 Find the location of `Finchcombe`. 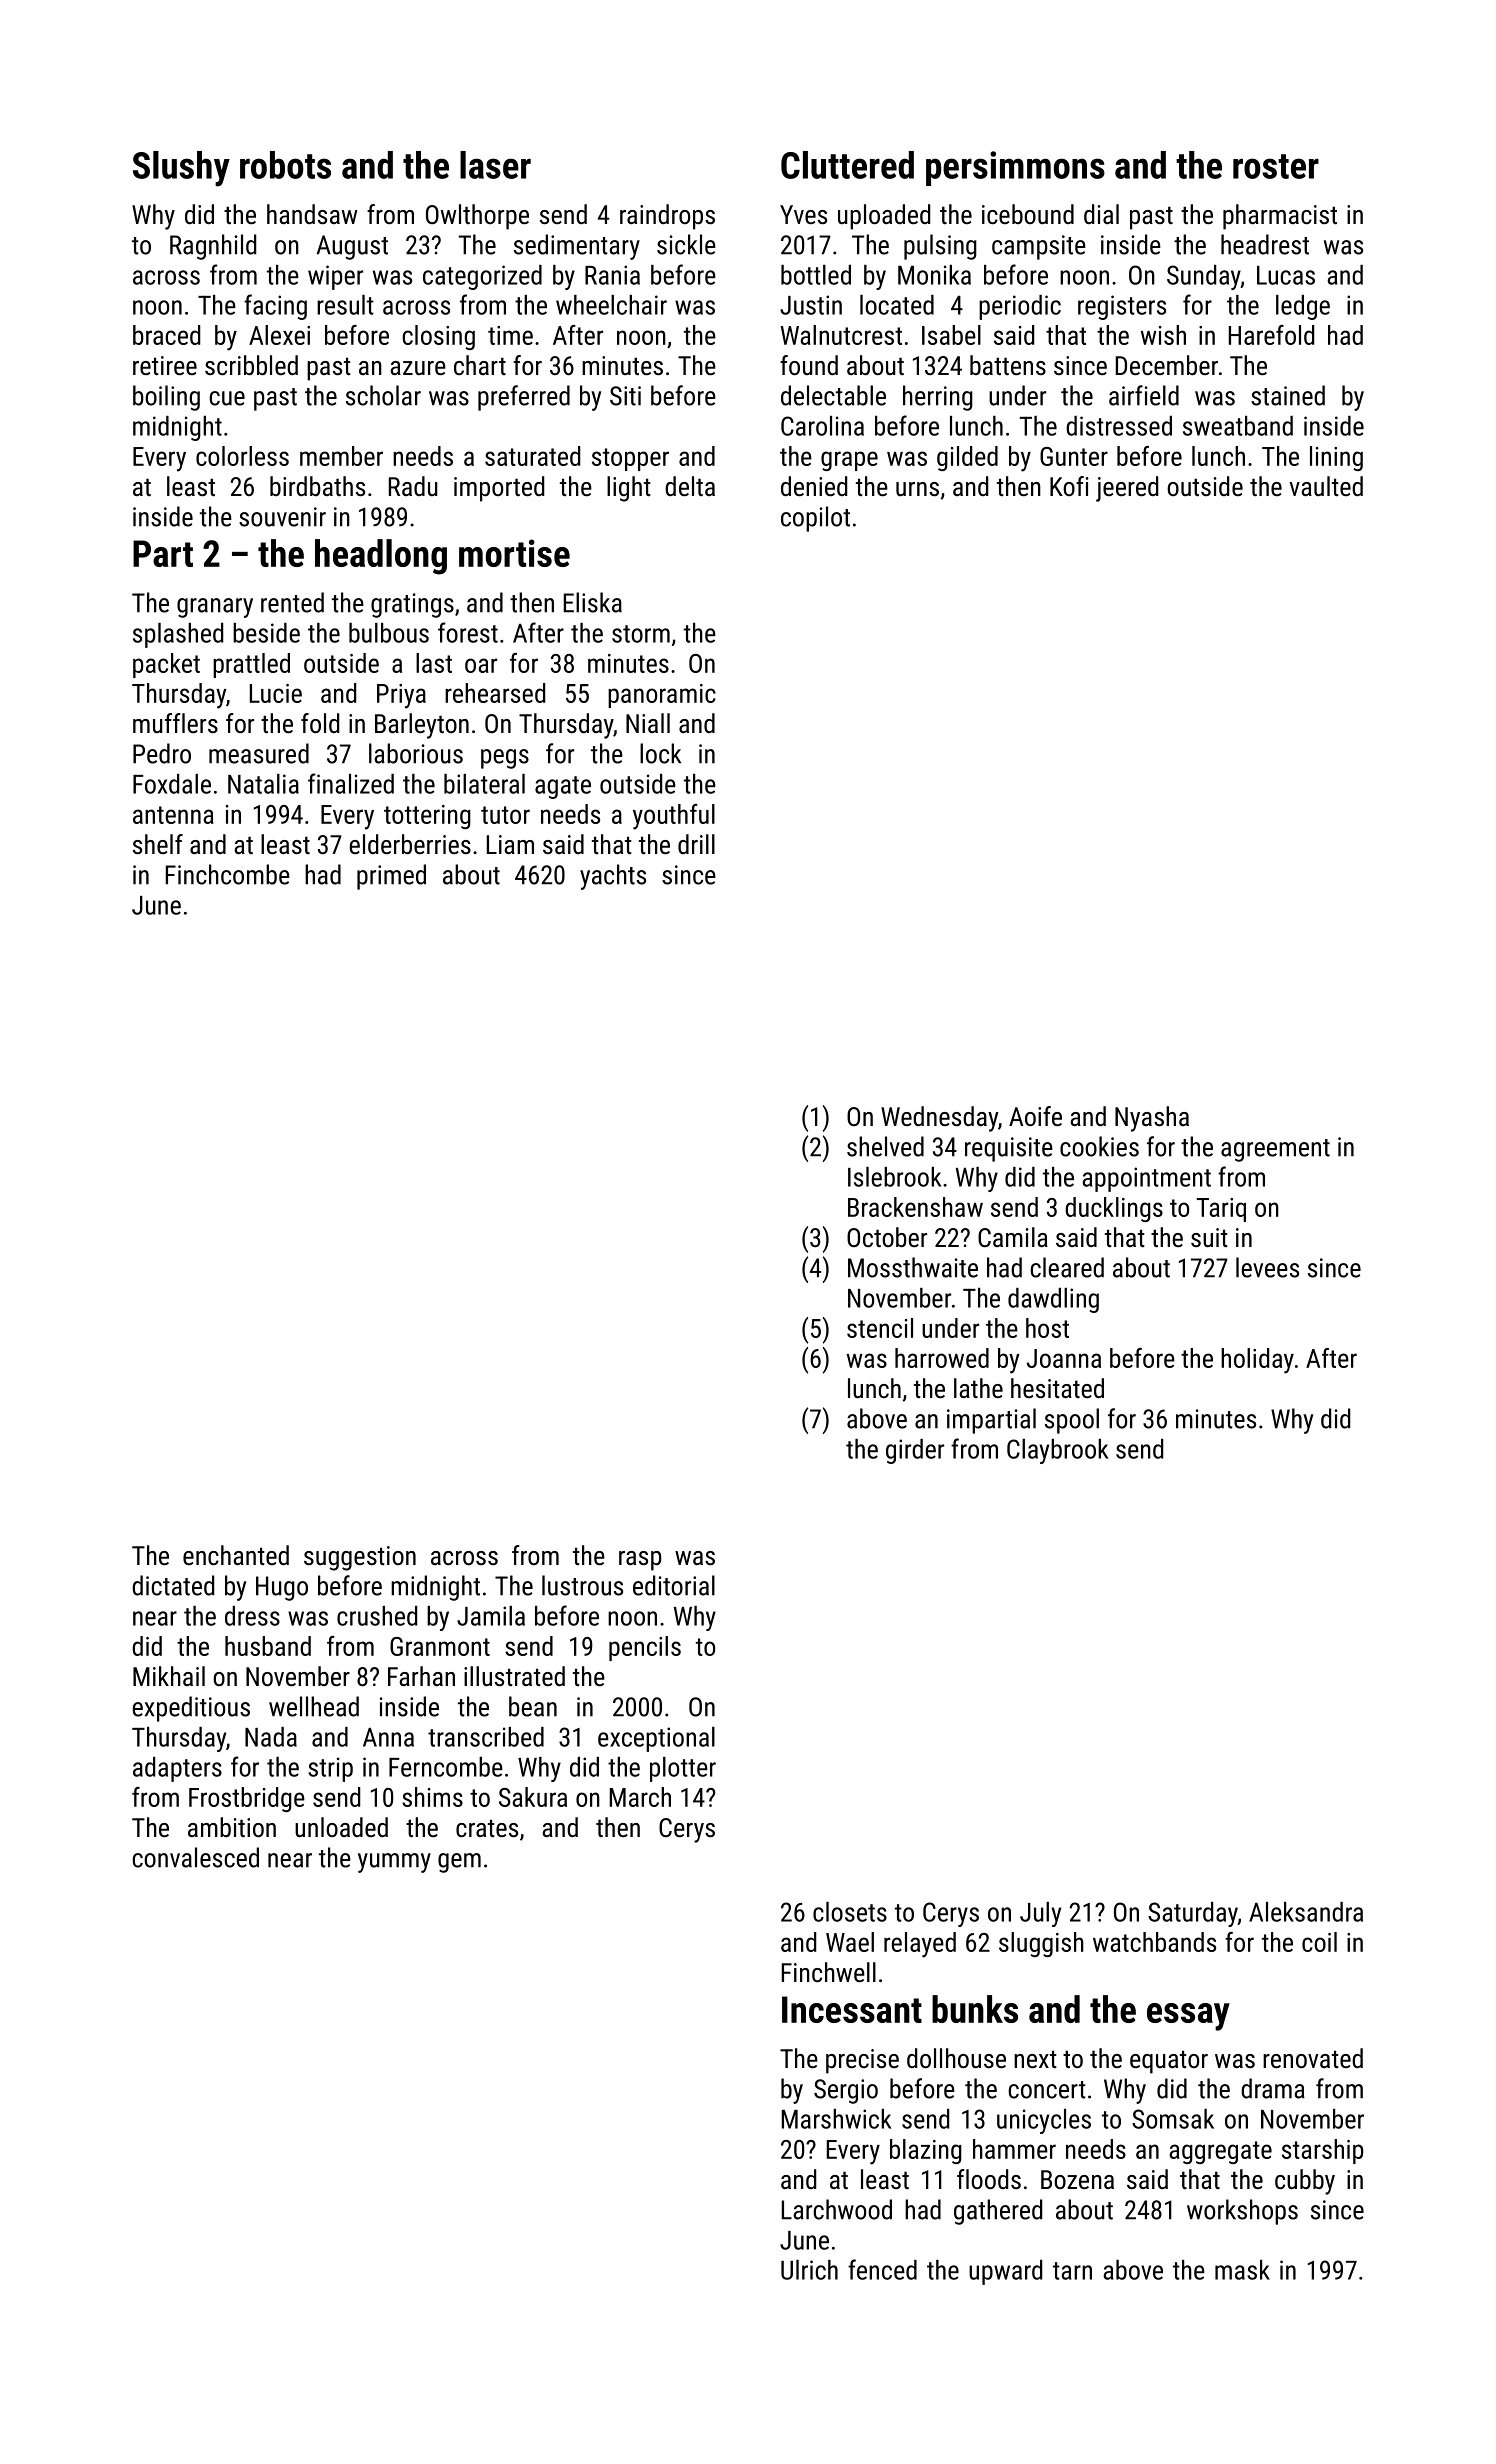

Finchcombe is located at coordinates (228, 874).
